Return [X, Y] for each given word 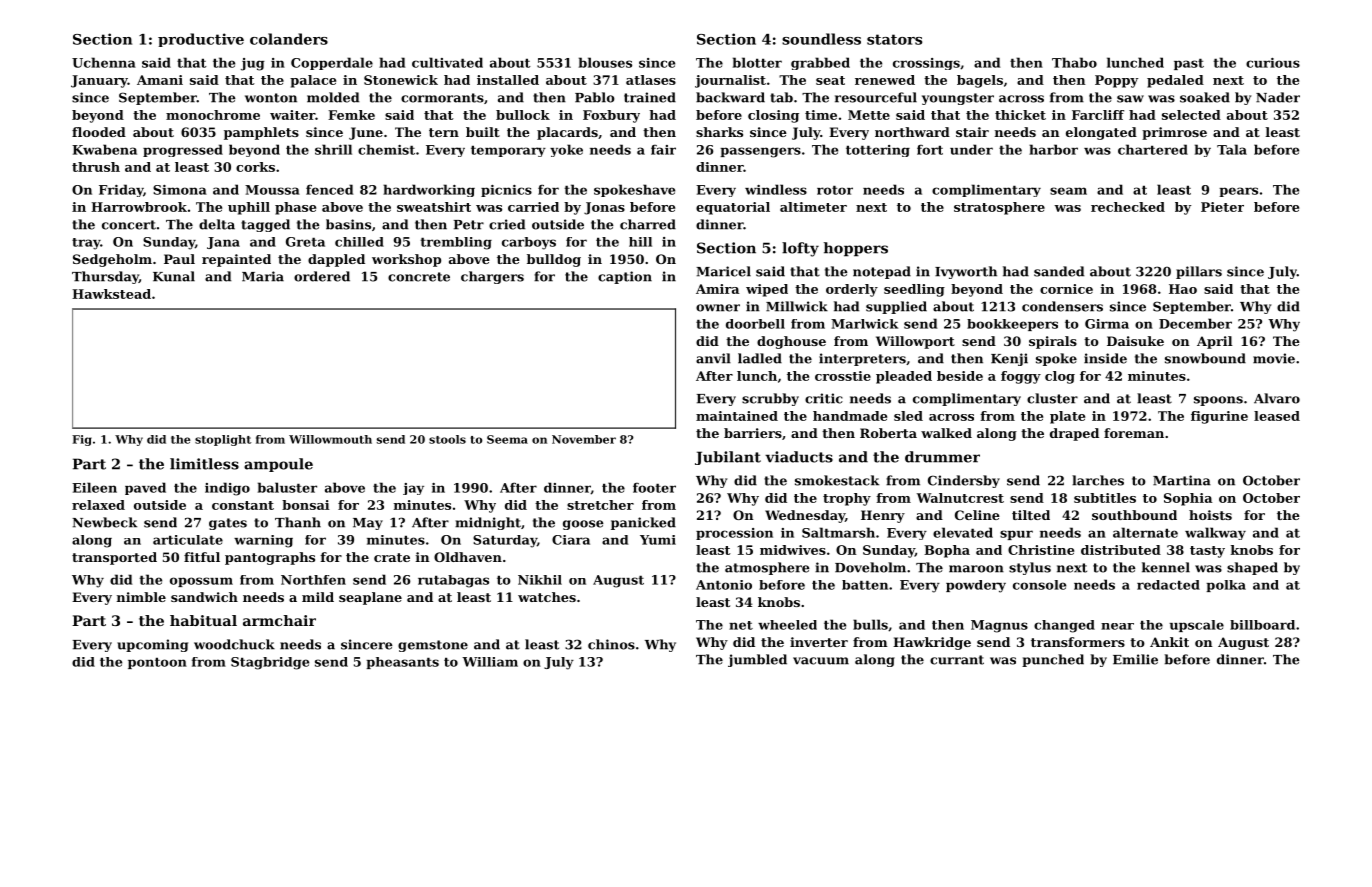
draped [1074, 434]
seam [1068, 191]
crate [392, 557]
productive [201, 40]
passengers [760, 152]
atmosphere [767, 568]
